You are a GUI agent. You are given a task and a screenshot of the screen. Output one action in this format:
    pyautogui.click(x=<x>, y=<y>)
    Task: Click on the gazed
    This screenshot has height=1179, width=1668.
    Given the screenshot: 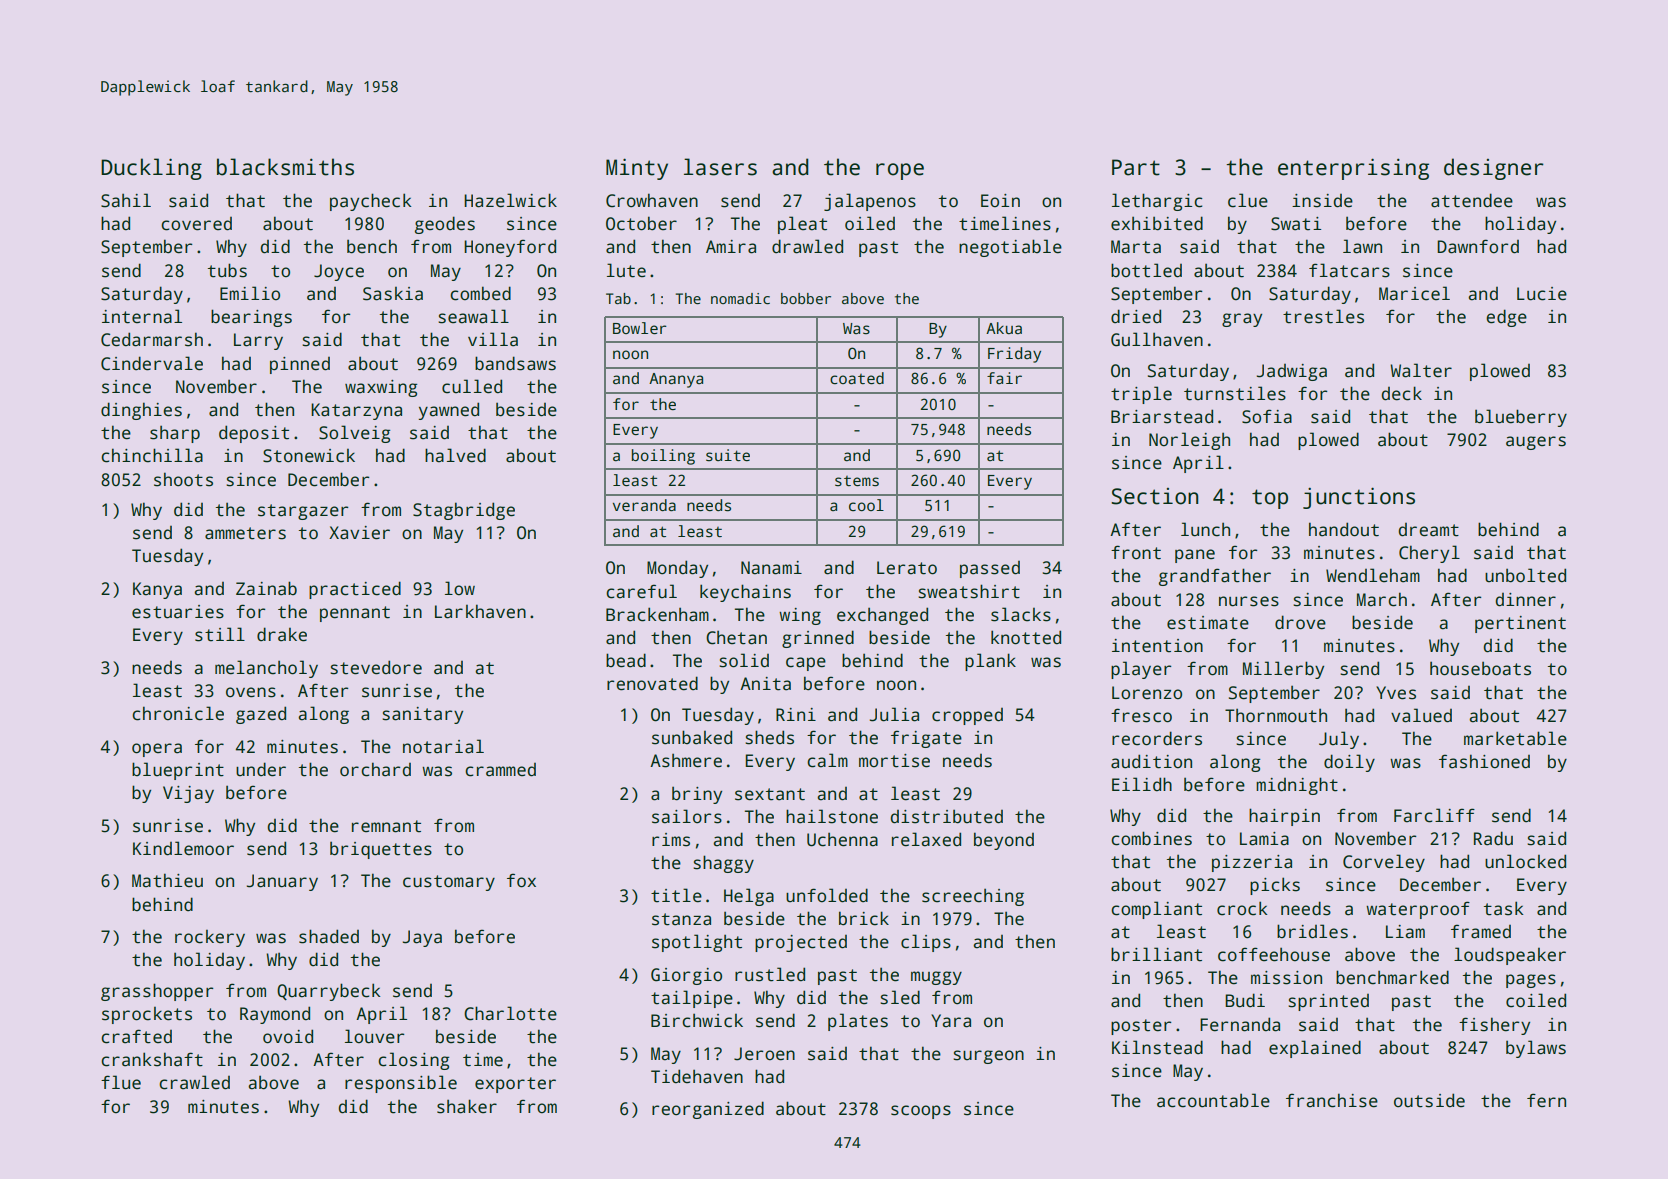 What is the action you would take?
    pyautogui.click(x=261, y=715)
